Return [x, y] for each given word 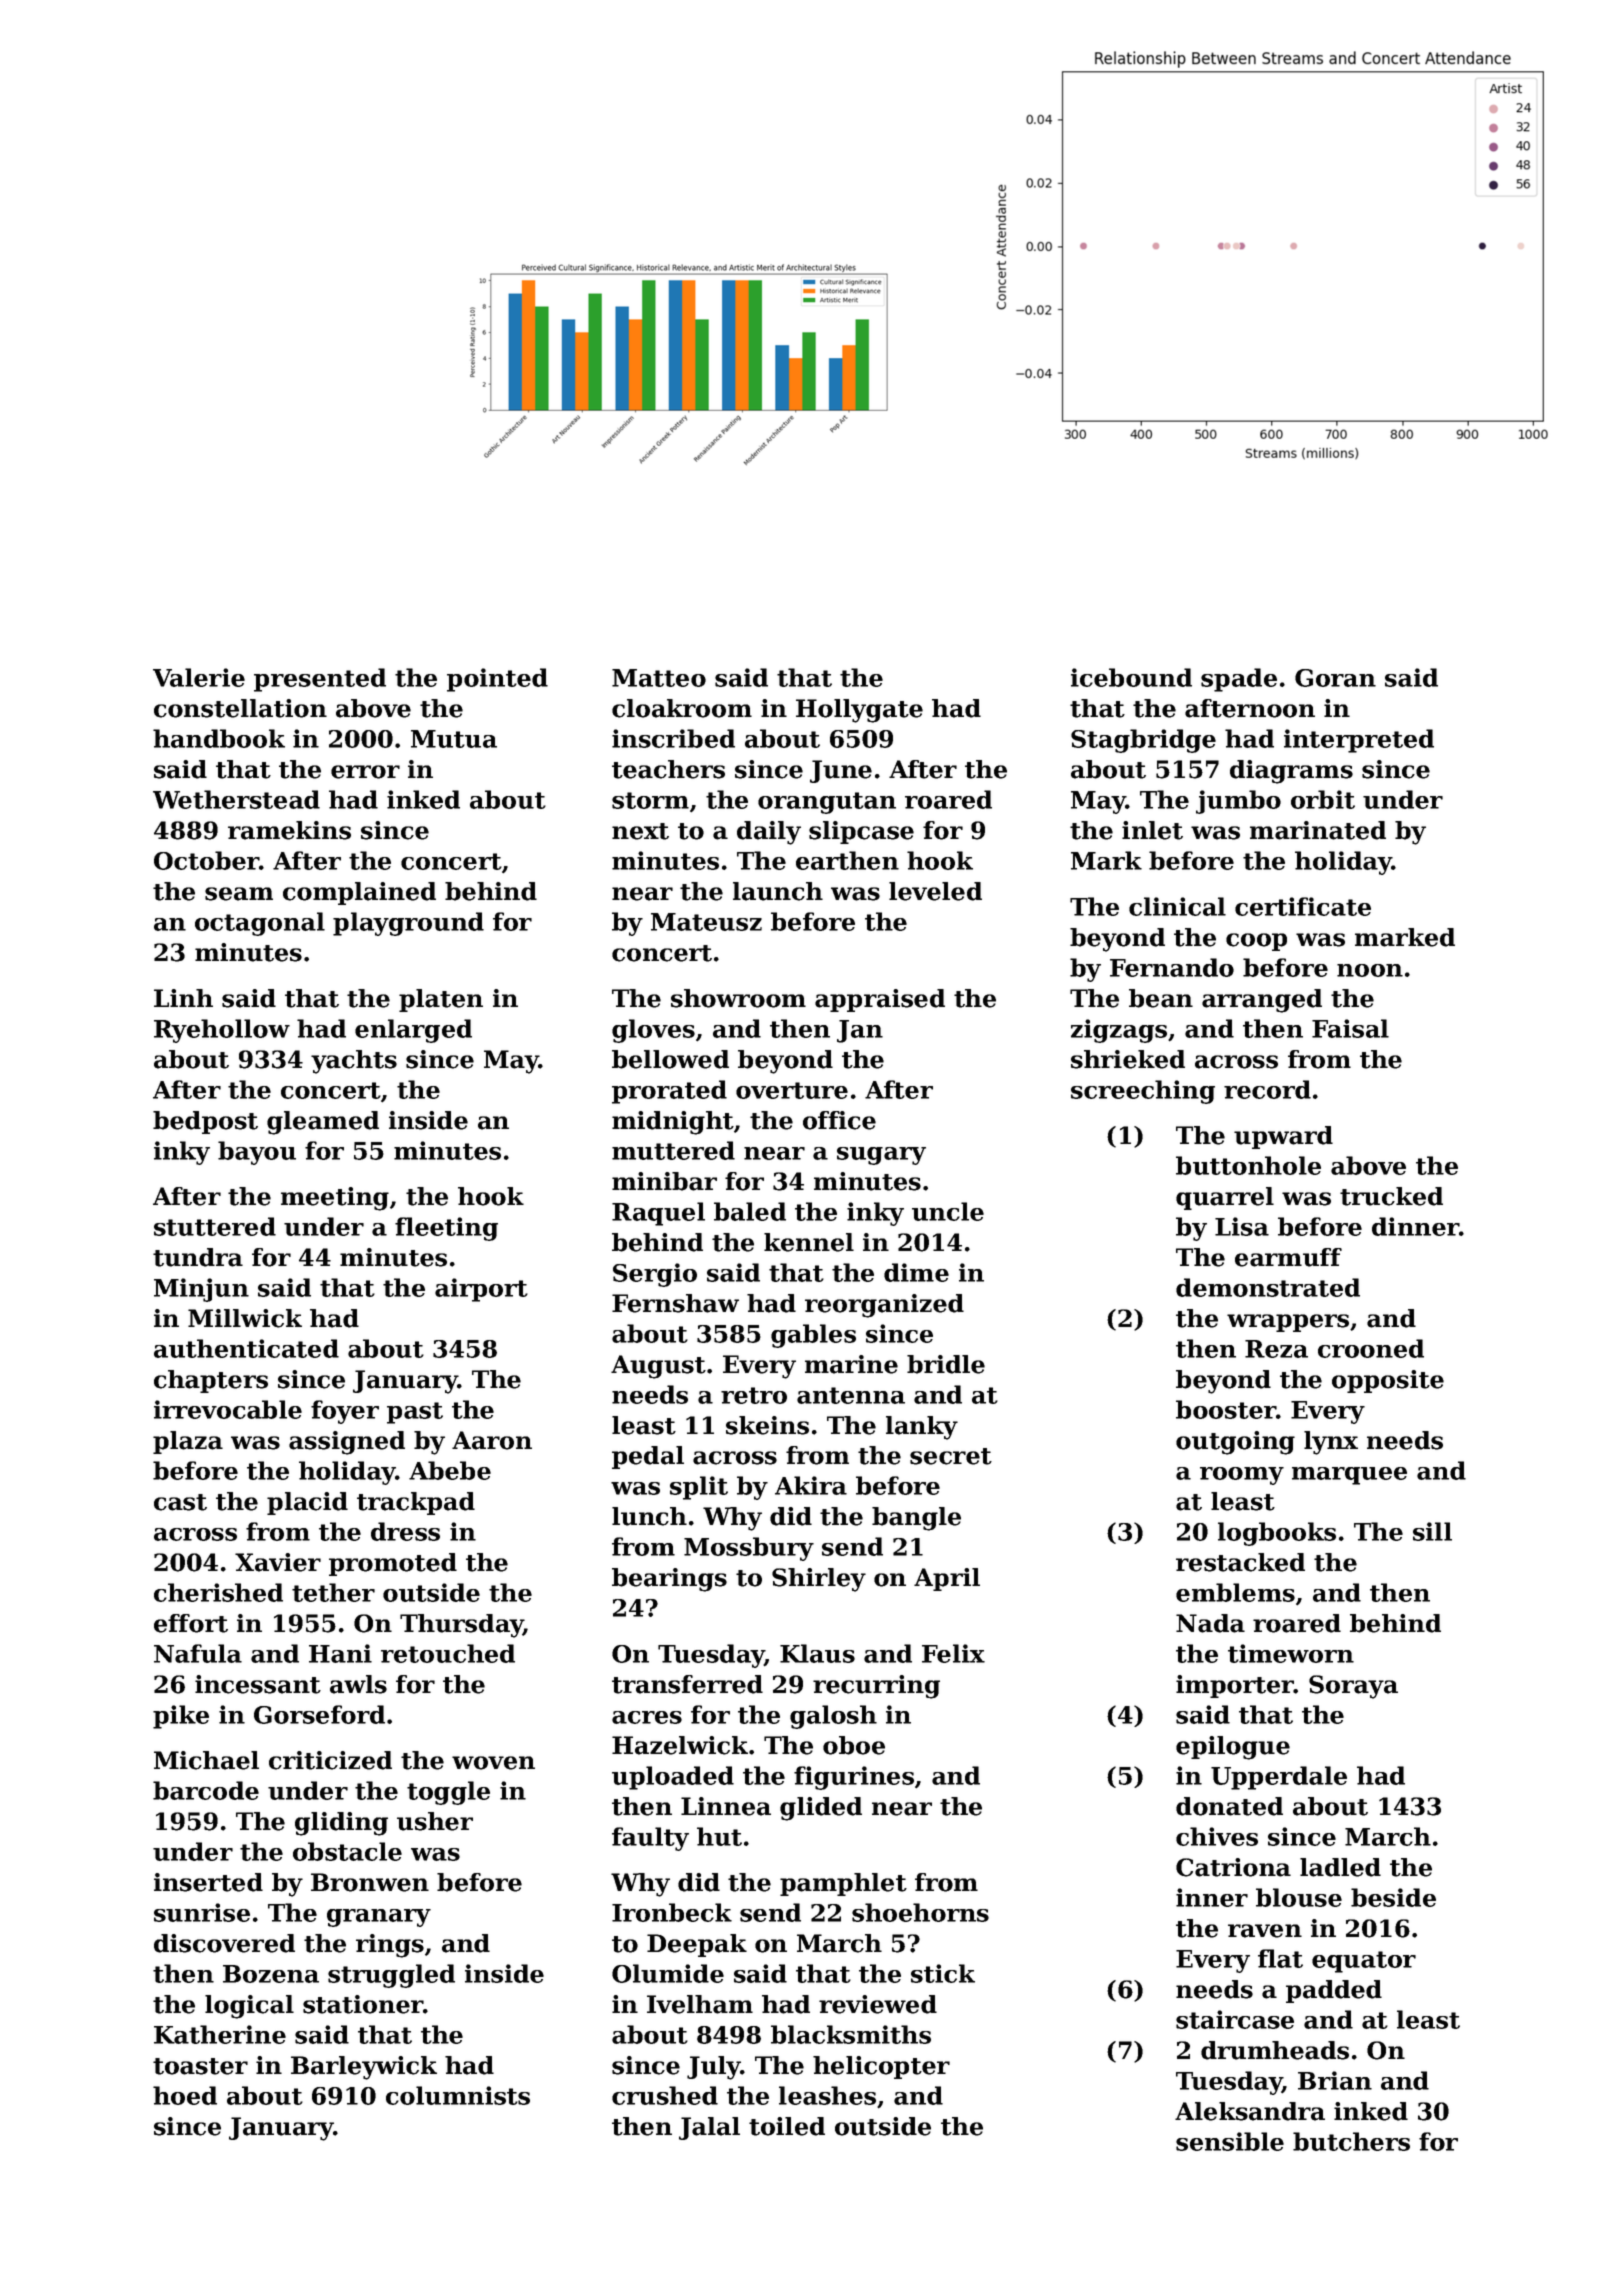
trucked [1391, 1196]
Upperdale [1279, 1778]
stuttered [215, 1226]
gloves [653, 1031]
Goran [1335, 678]
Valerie [199, 677]
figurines [854, 1778]
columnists [458, 2095]
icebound [1131, 677]
